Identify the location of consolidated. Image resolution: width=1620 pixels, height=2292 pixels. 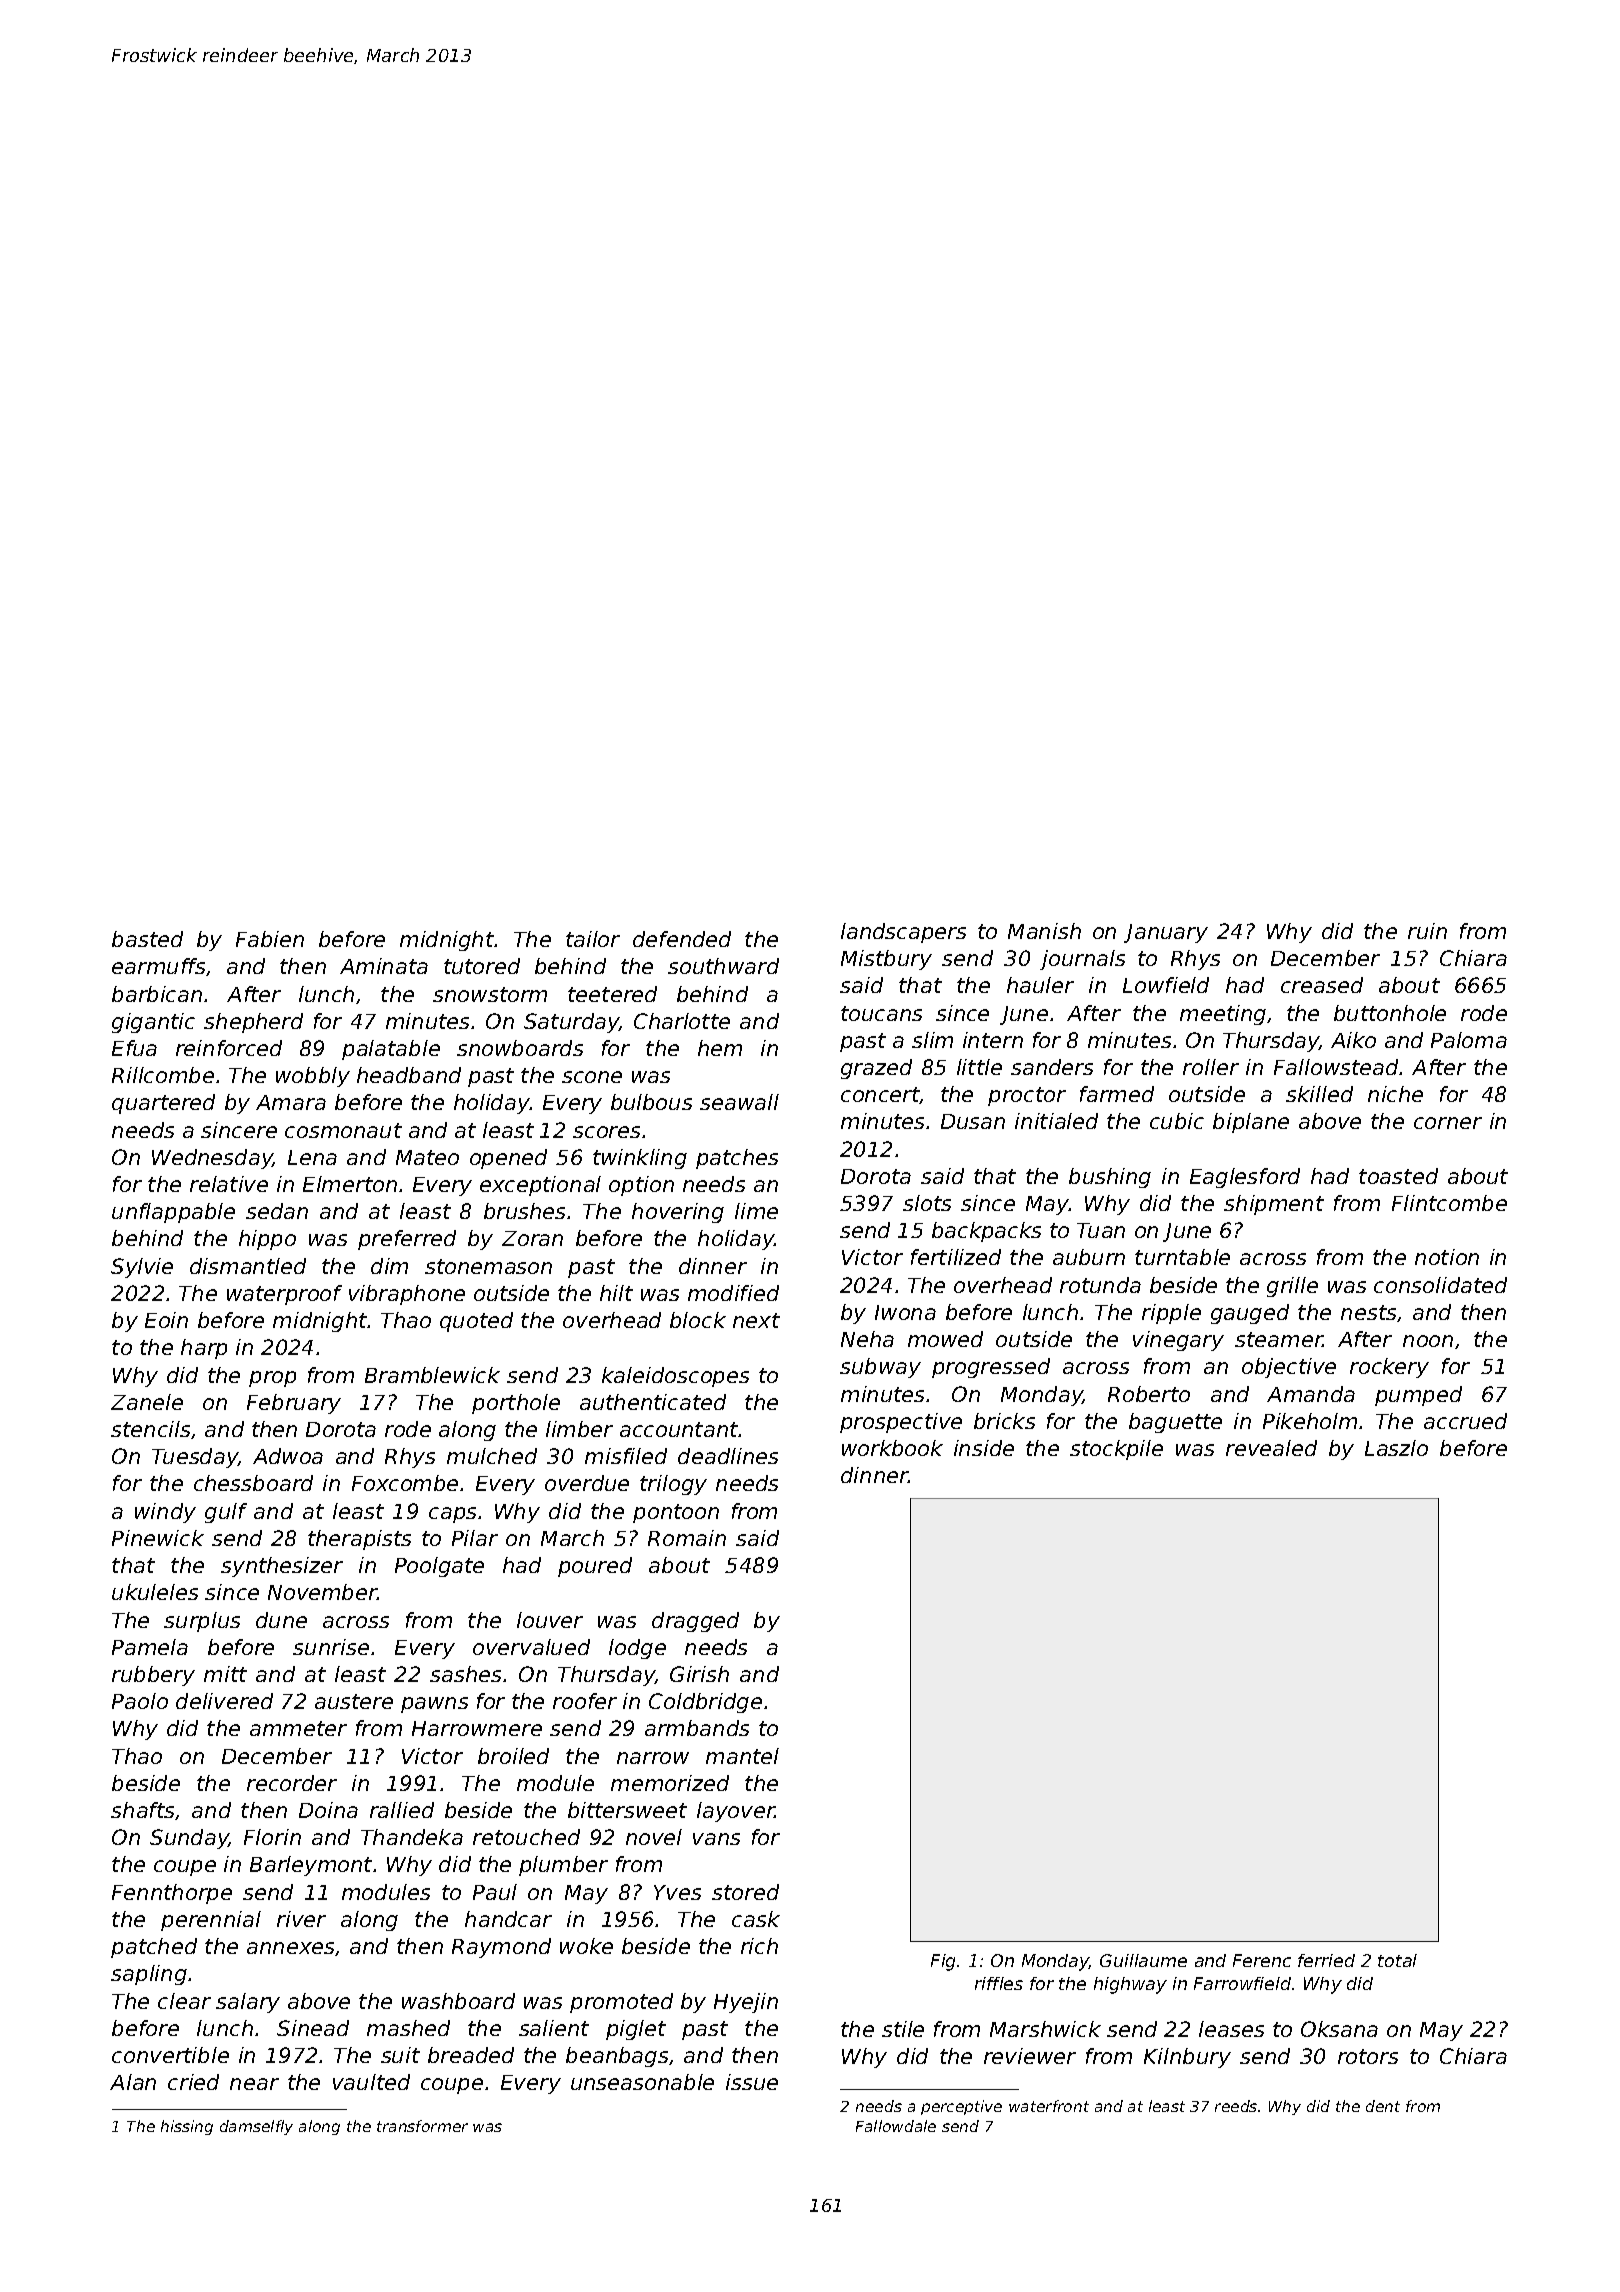
(1440, 1285).
